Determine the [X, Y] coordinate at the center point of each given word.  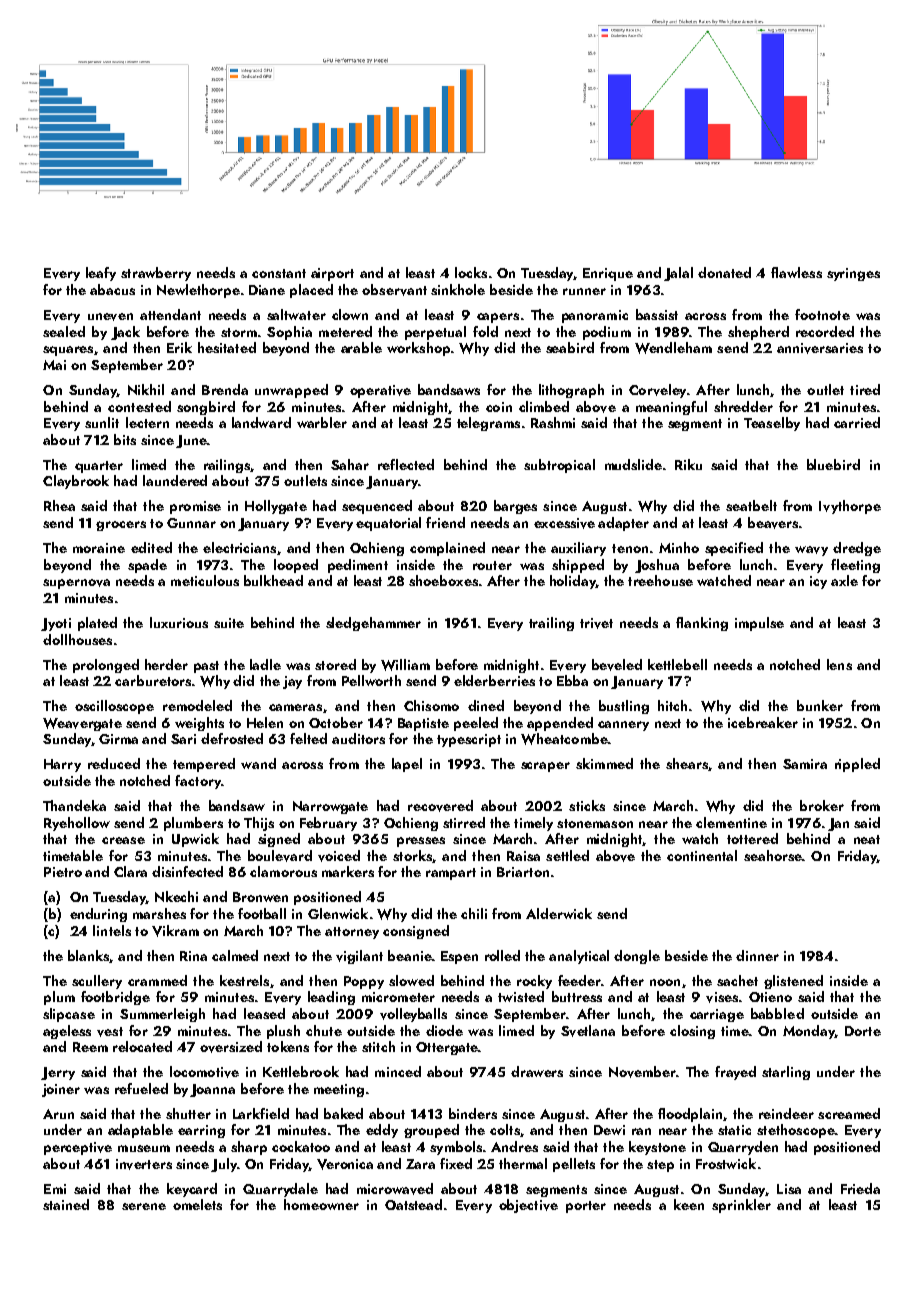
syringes [853, 274]
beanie [410, 955]
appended [560, 724]
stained [66, 1204]
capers [498, 318]
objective [528, 1206]
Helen [265, 722]
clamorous [283, 871]
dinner [757, 955]
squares [68, 351]
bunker [820, 705]
